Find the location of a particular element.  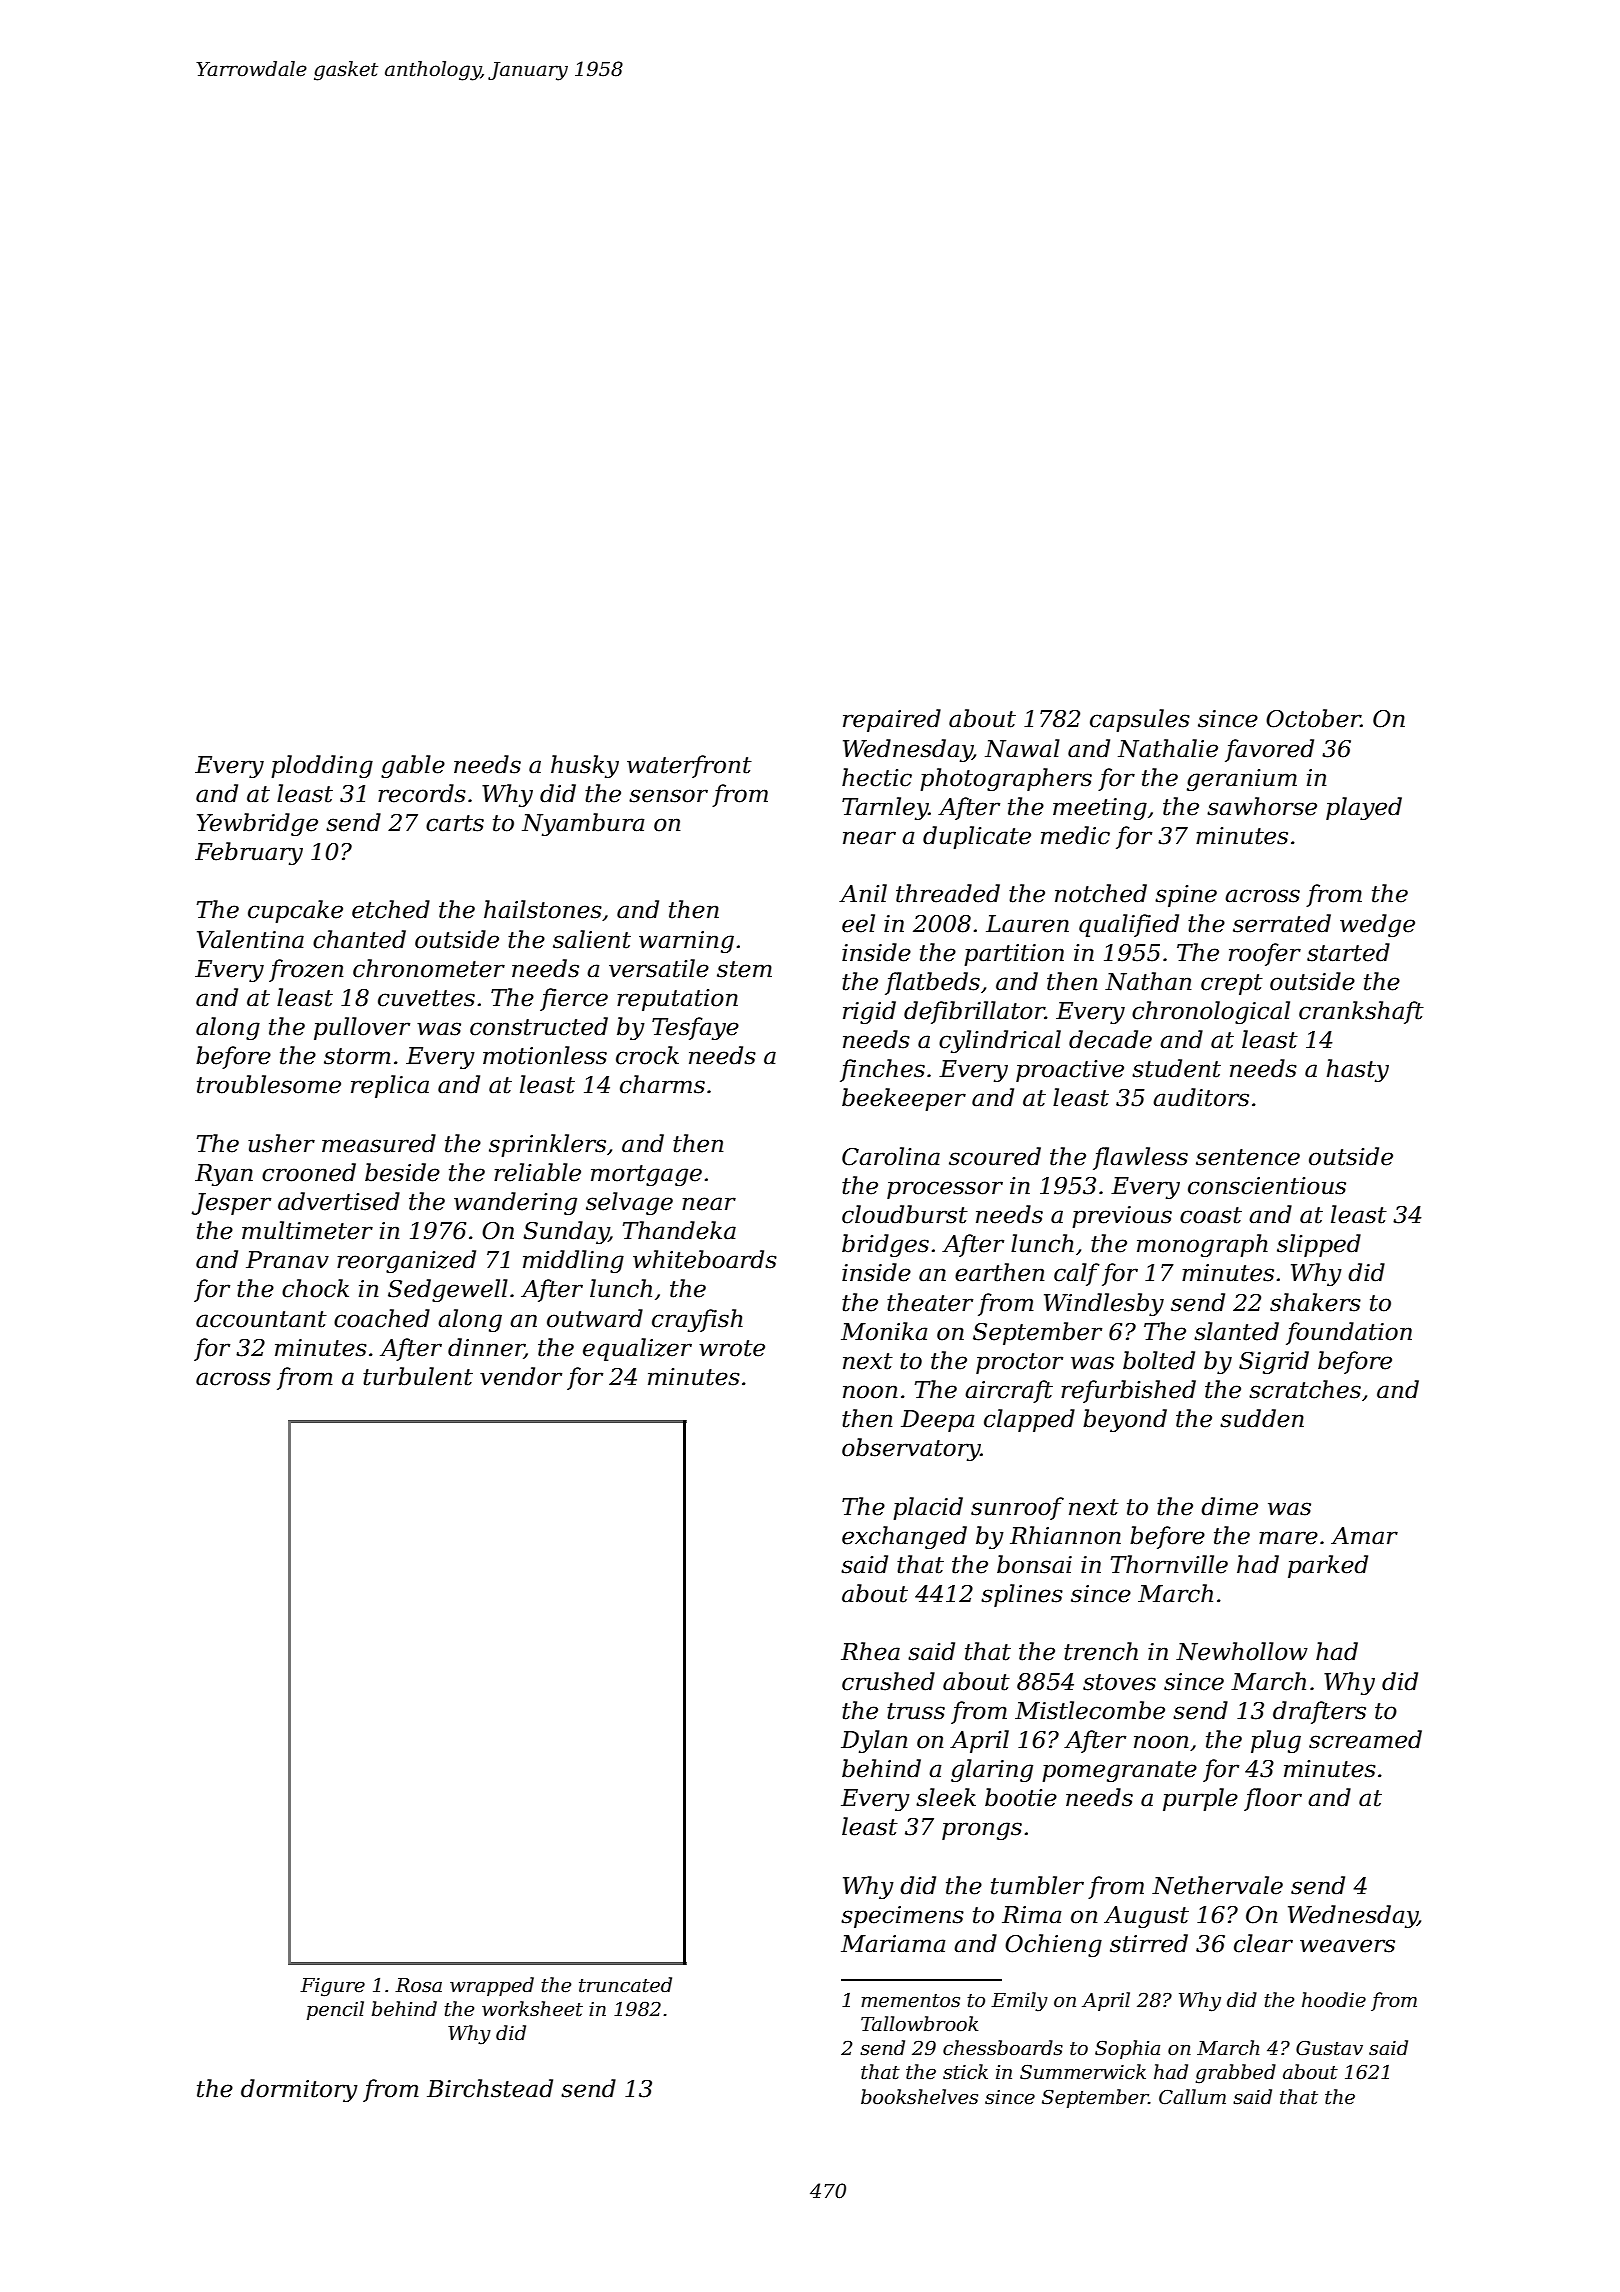

Yewbridge is located at coordinates (257, 824).
